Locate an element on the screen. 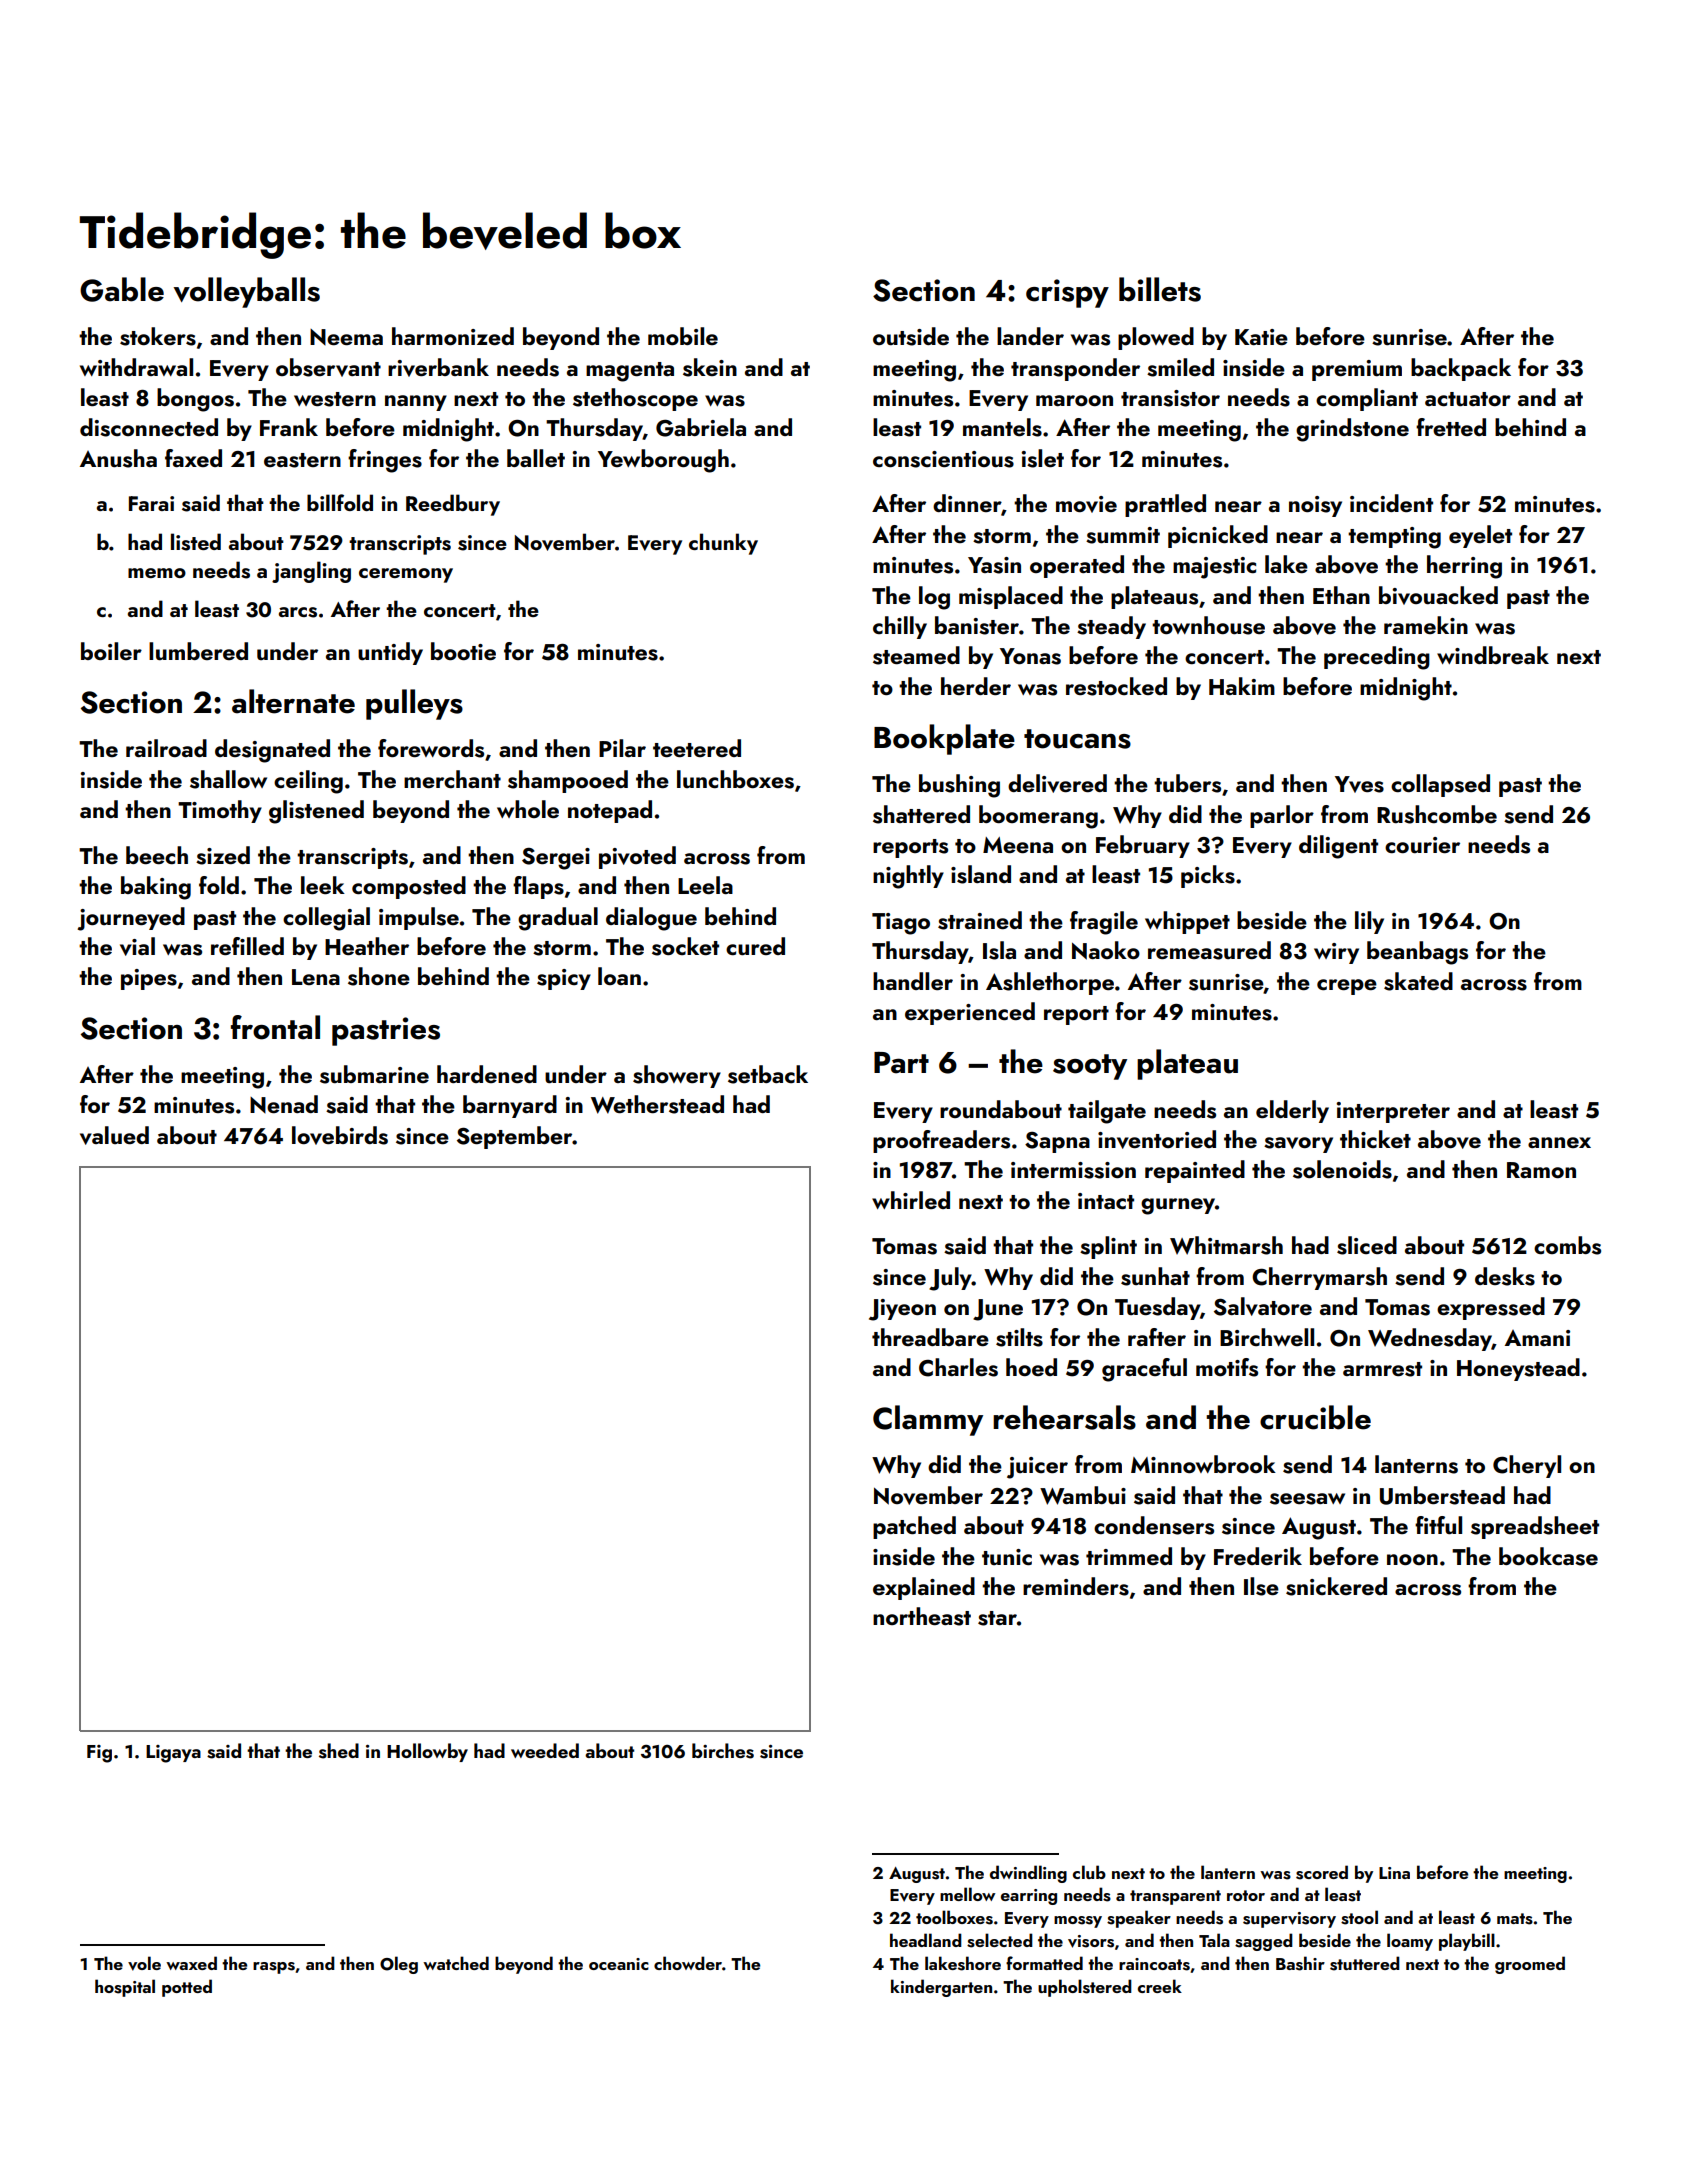  club is located at coordinates (1089, 1872).
